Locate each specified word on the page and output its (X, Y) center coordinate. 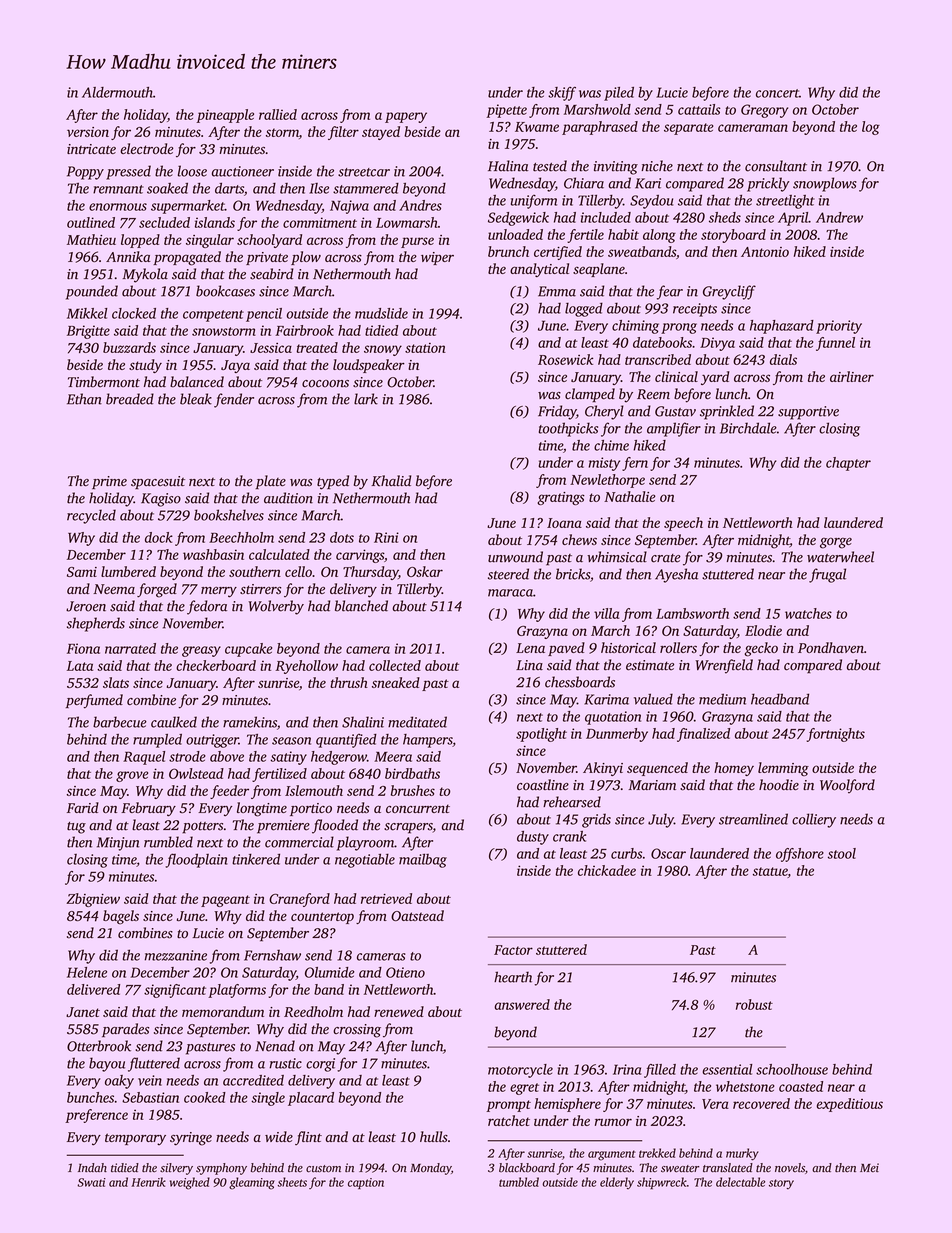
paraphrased (600, 128)
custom (323, 1169)
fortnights (836, 735)
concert (777, 93)
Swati (91, 1182)
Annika (128, 256)
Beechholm (241, 537)
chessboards (580, 682)
